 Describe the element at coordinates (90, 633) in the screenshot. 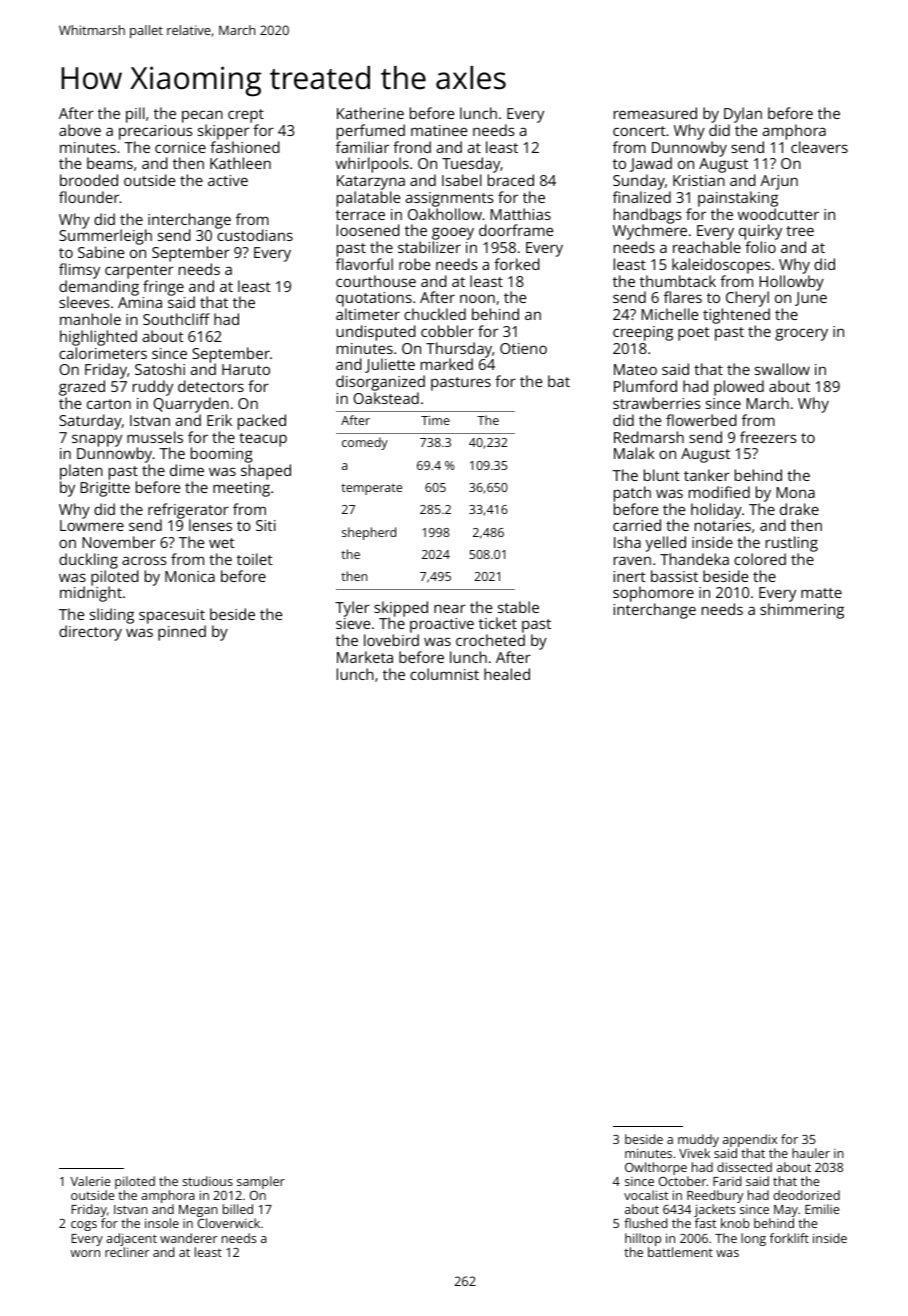

I see `directory` at that location.
